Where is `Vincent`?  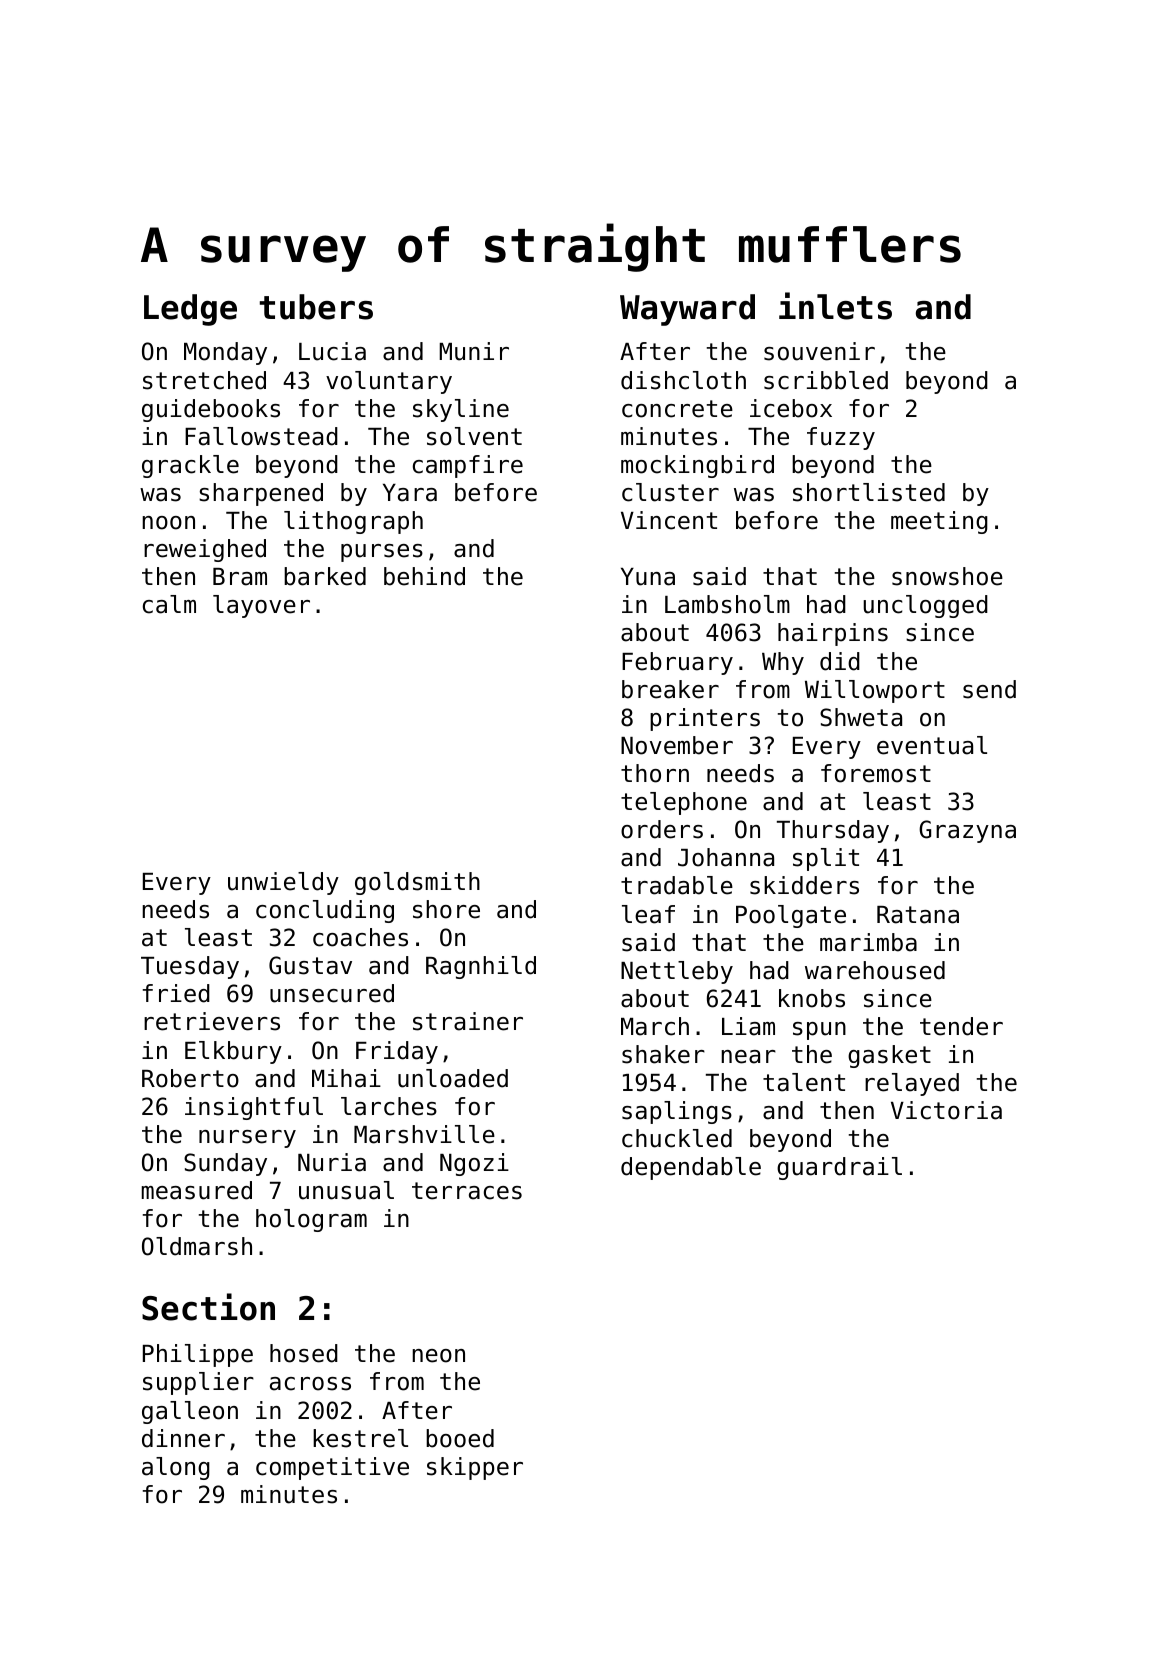
Vincent is located at coordinates (669, 520).
